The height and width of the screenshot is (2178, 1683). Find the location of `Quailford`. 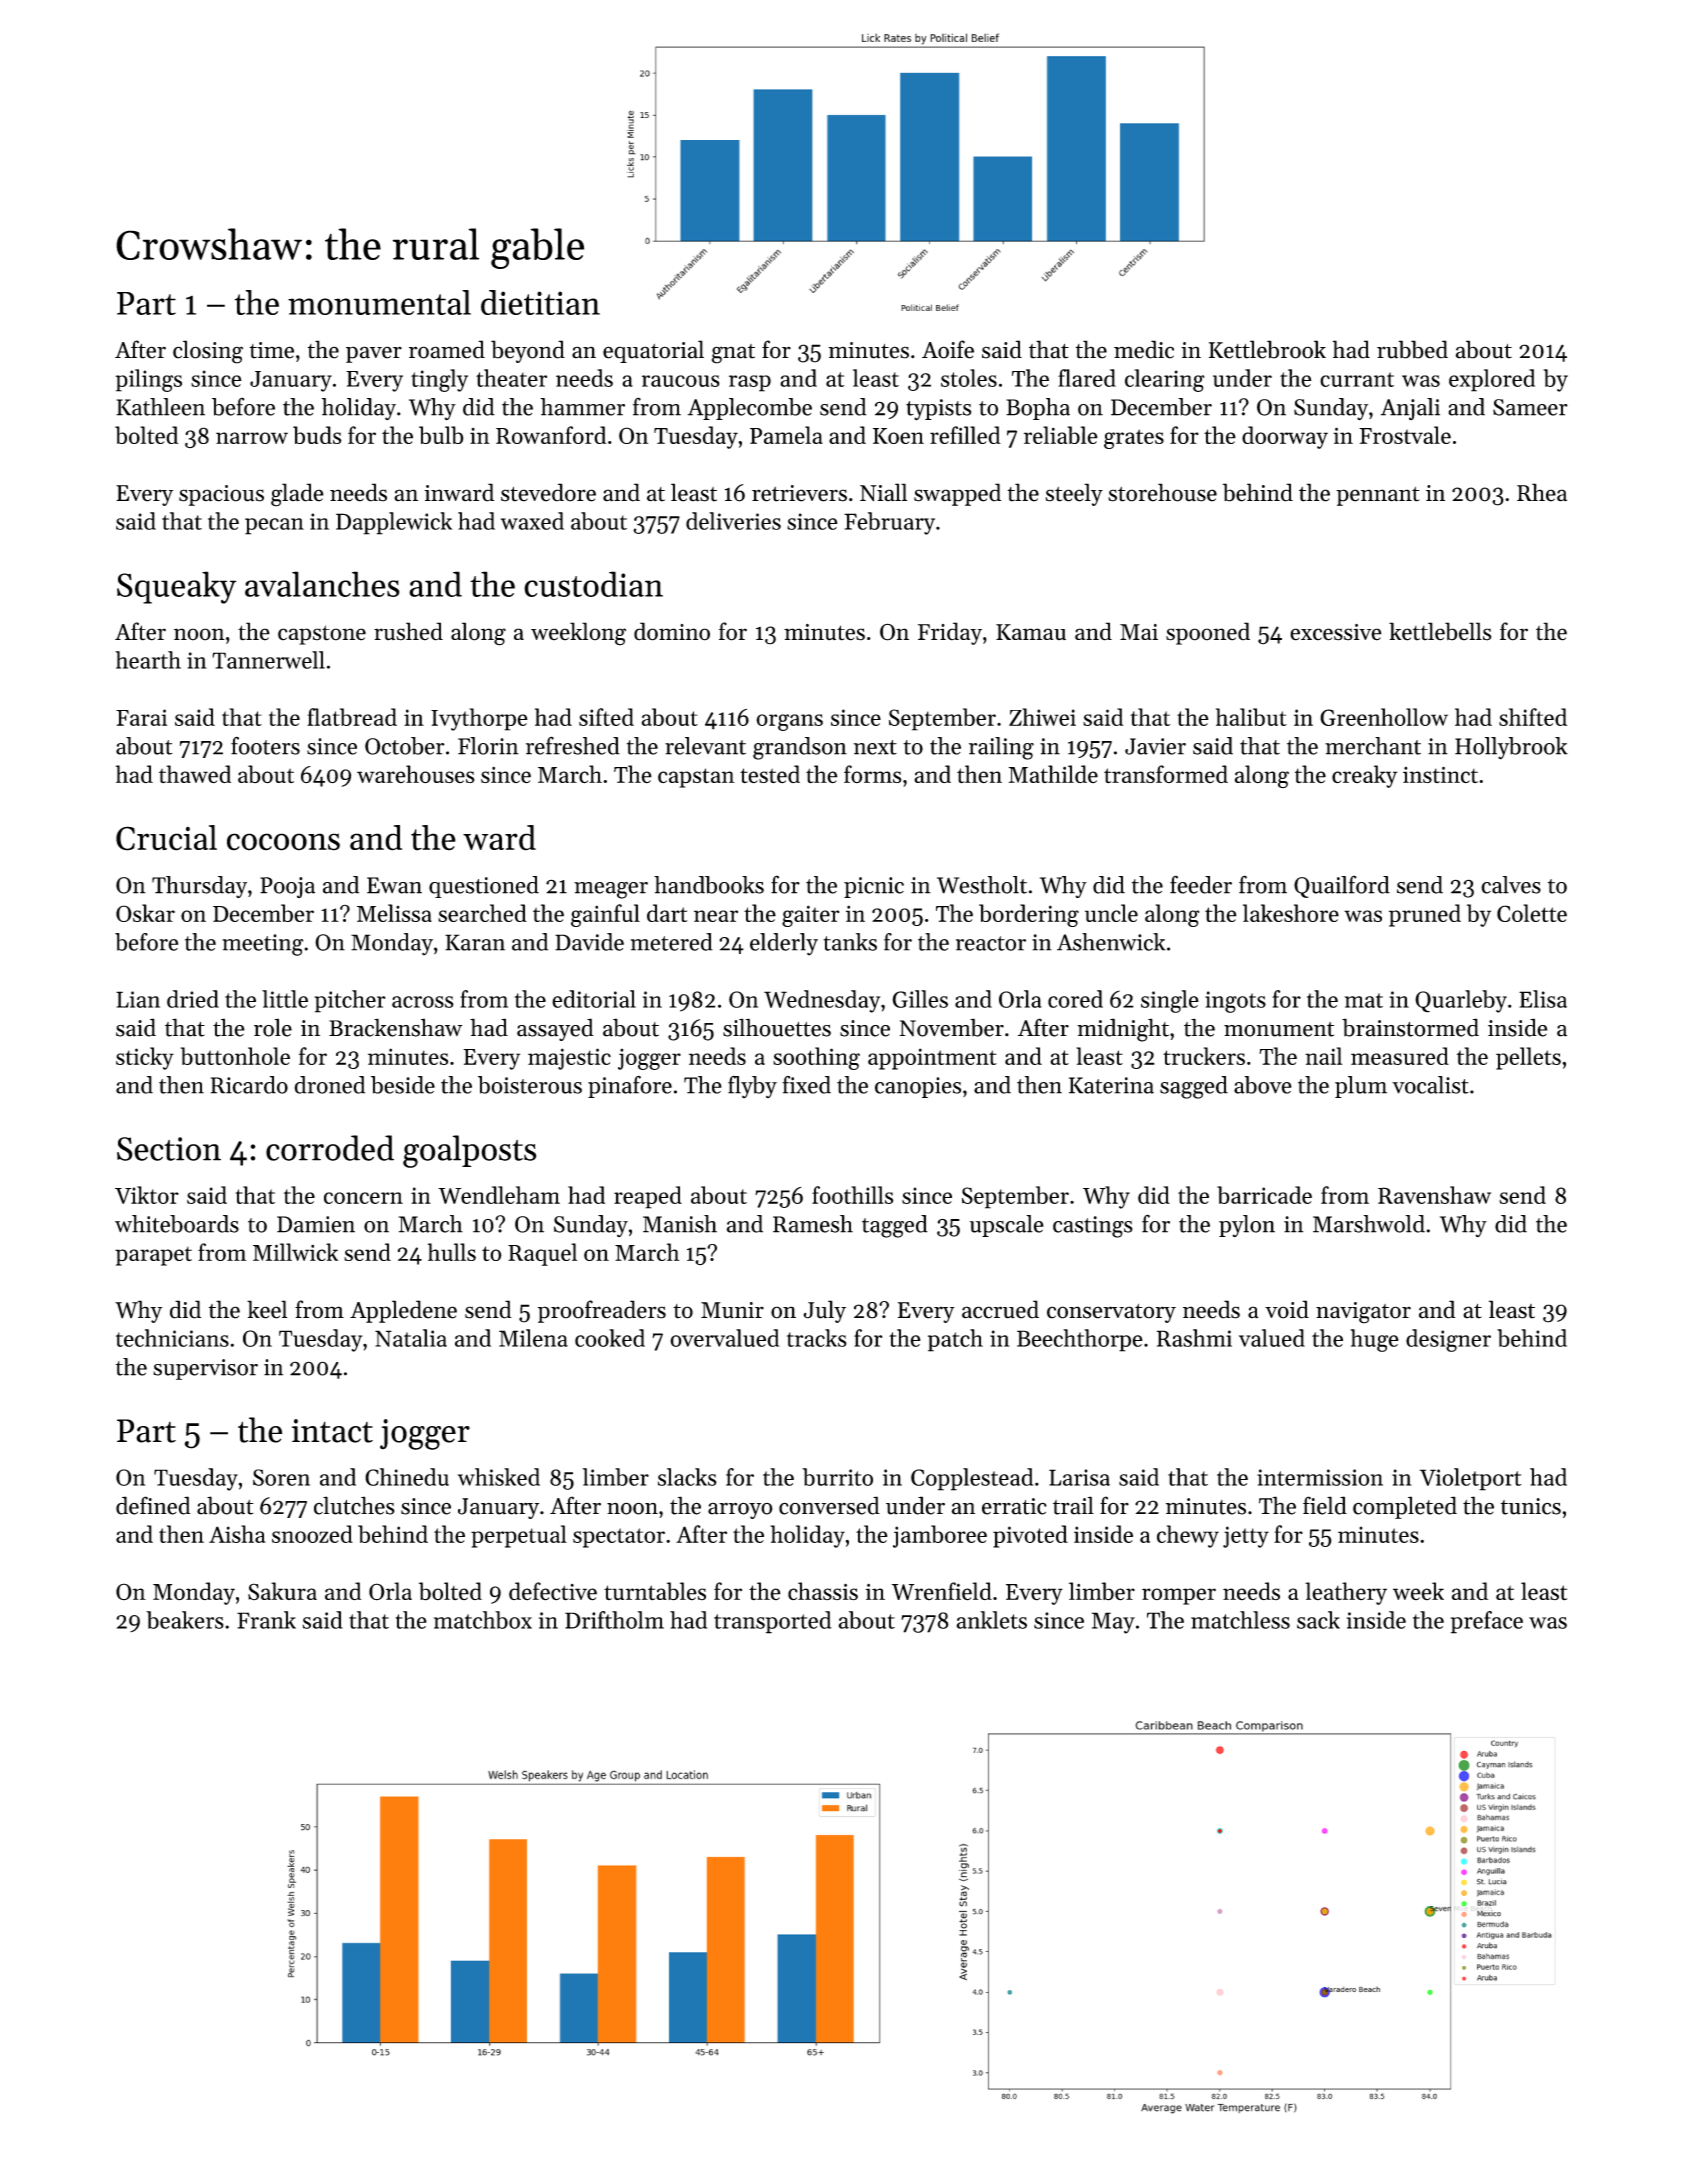

Quailford is located at coordinates (1342, 886).
